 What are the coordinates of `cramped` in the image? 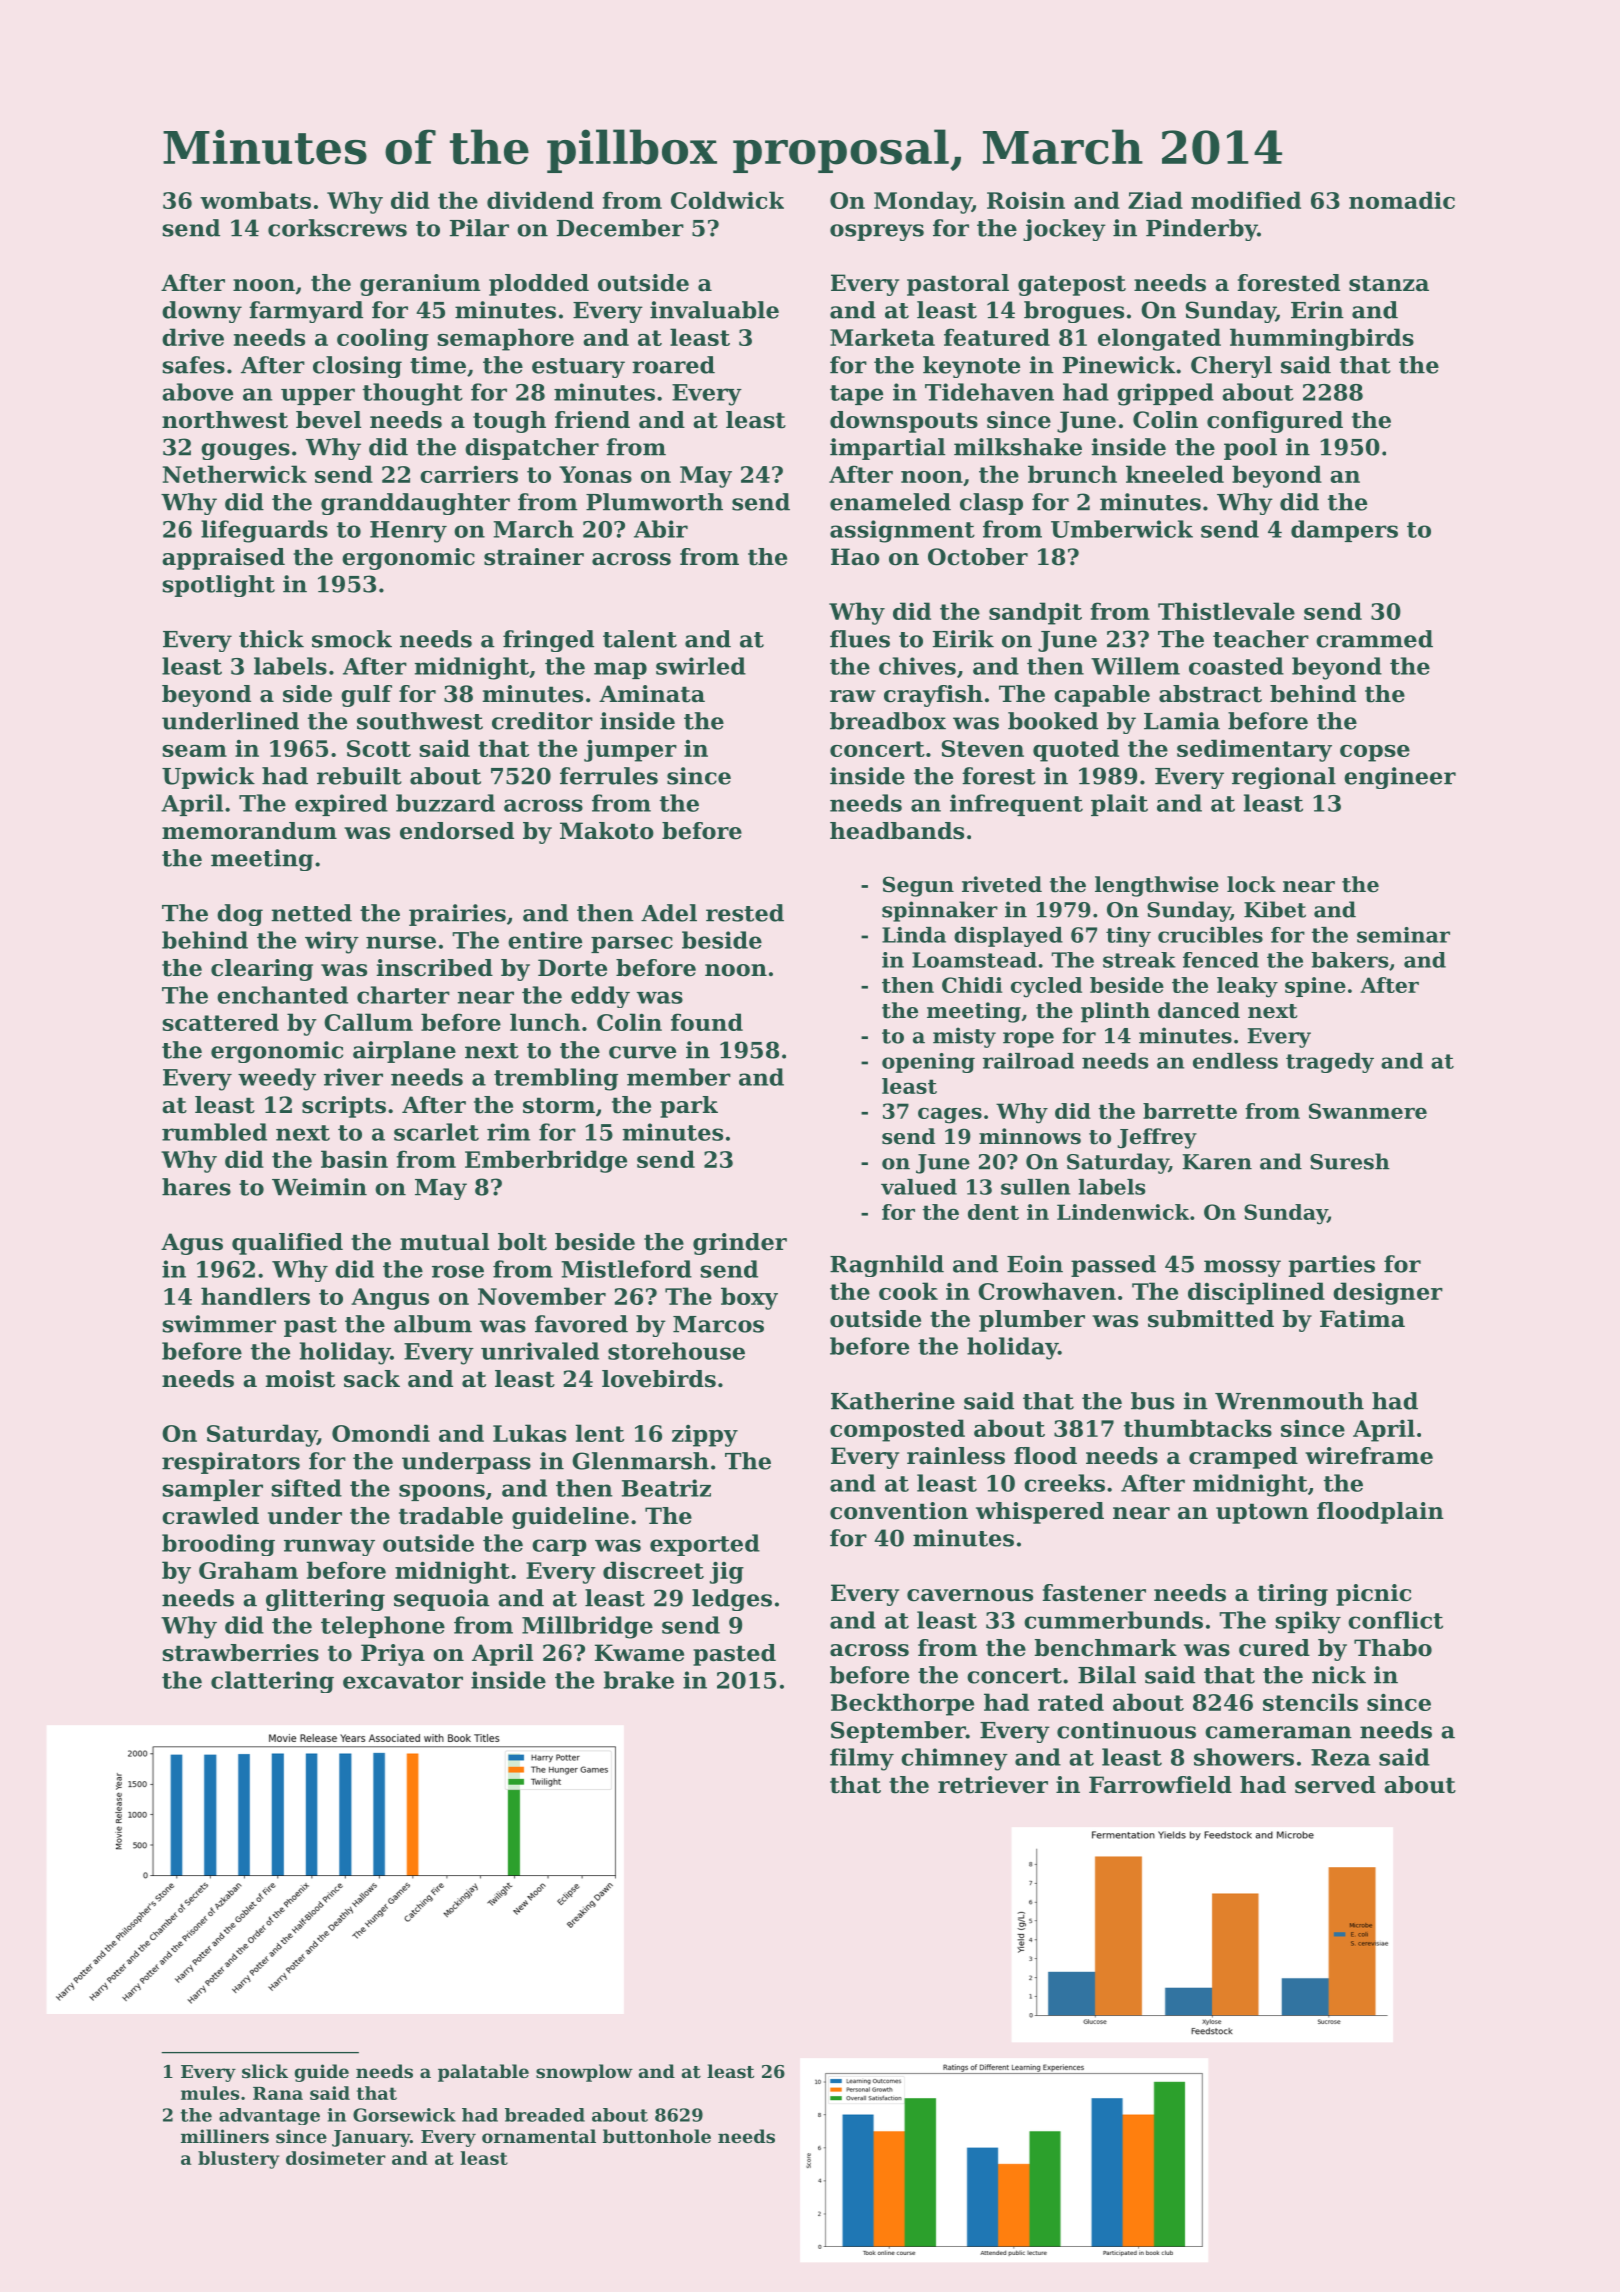 It's located at (1243, 1458).
